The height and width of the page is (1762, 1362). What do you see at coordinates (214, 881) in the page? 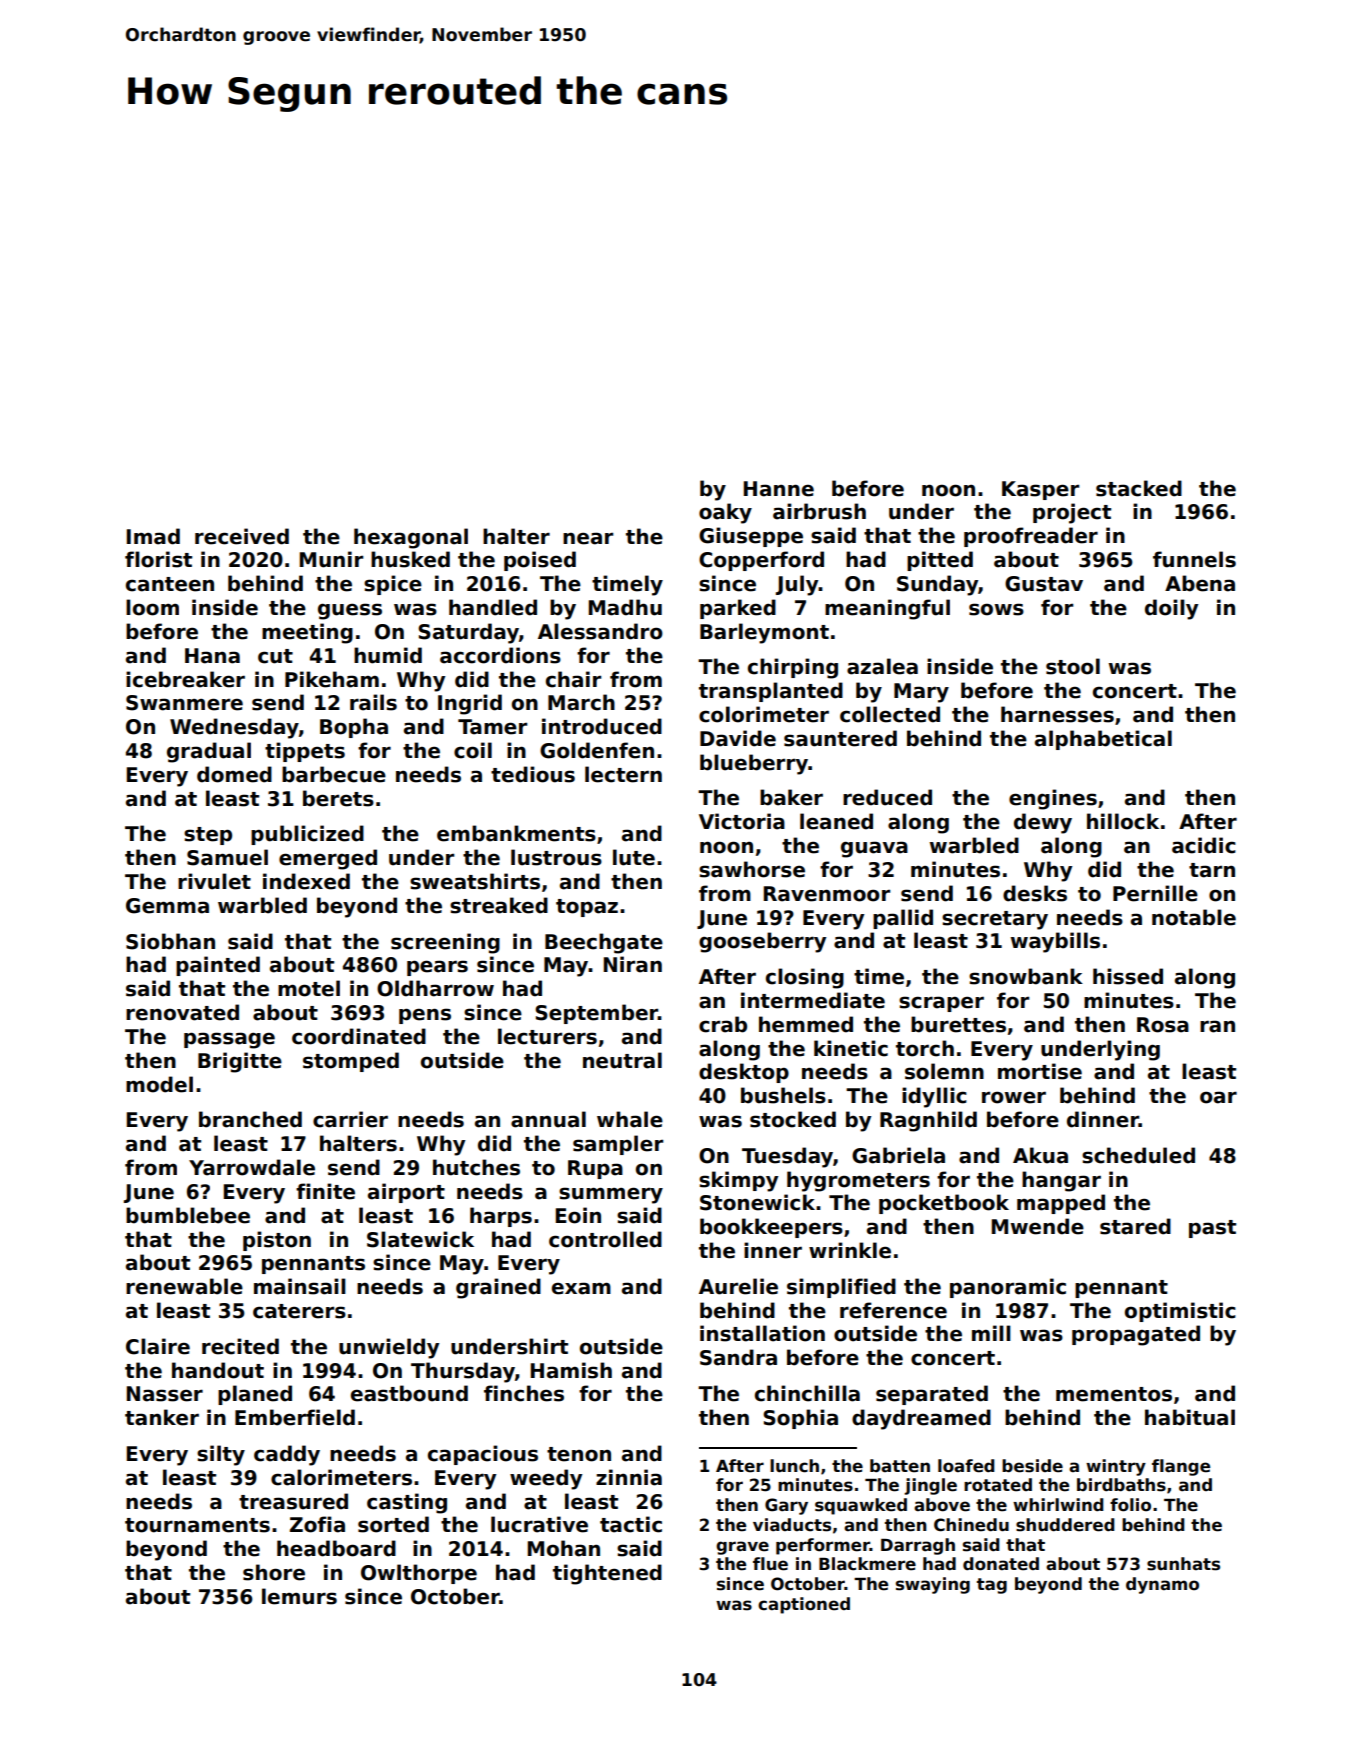
I see `rivulet` at bounding box center [214, 881].
